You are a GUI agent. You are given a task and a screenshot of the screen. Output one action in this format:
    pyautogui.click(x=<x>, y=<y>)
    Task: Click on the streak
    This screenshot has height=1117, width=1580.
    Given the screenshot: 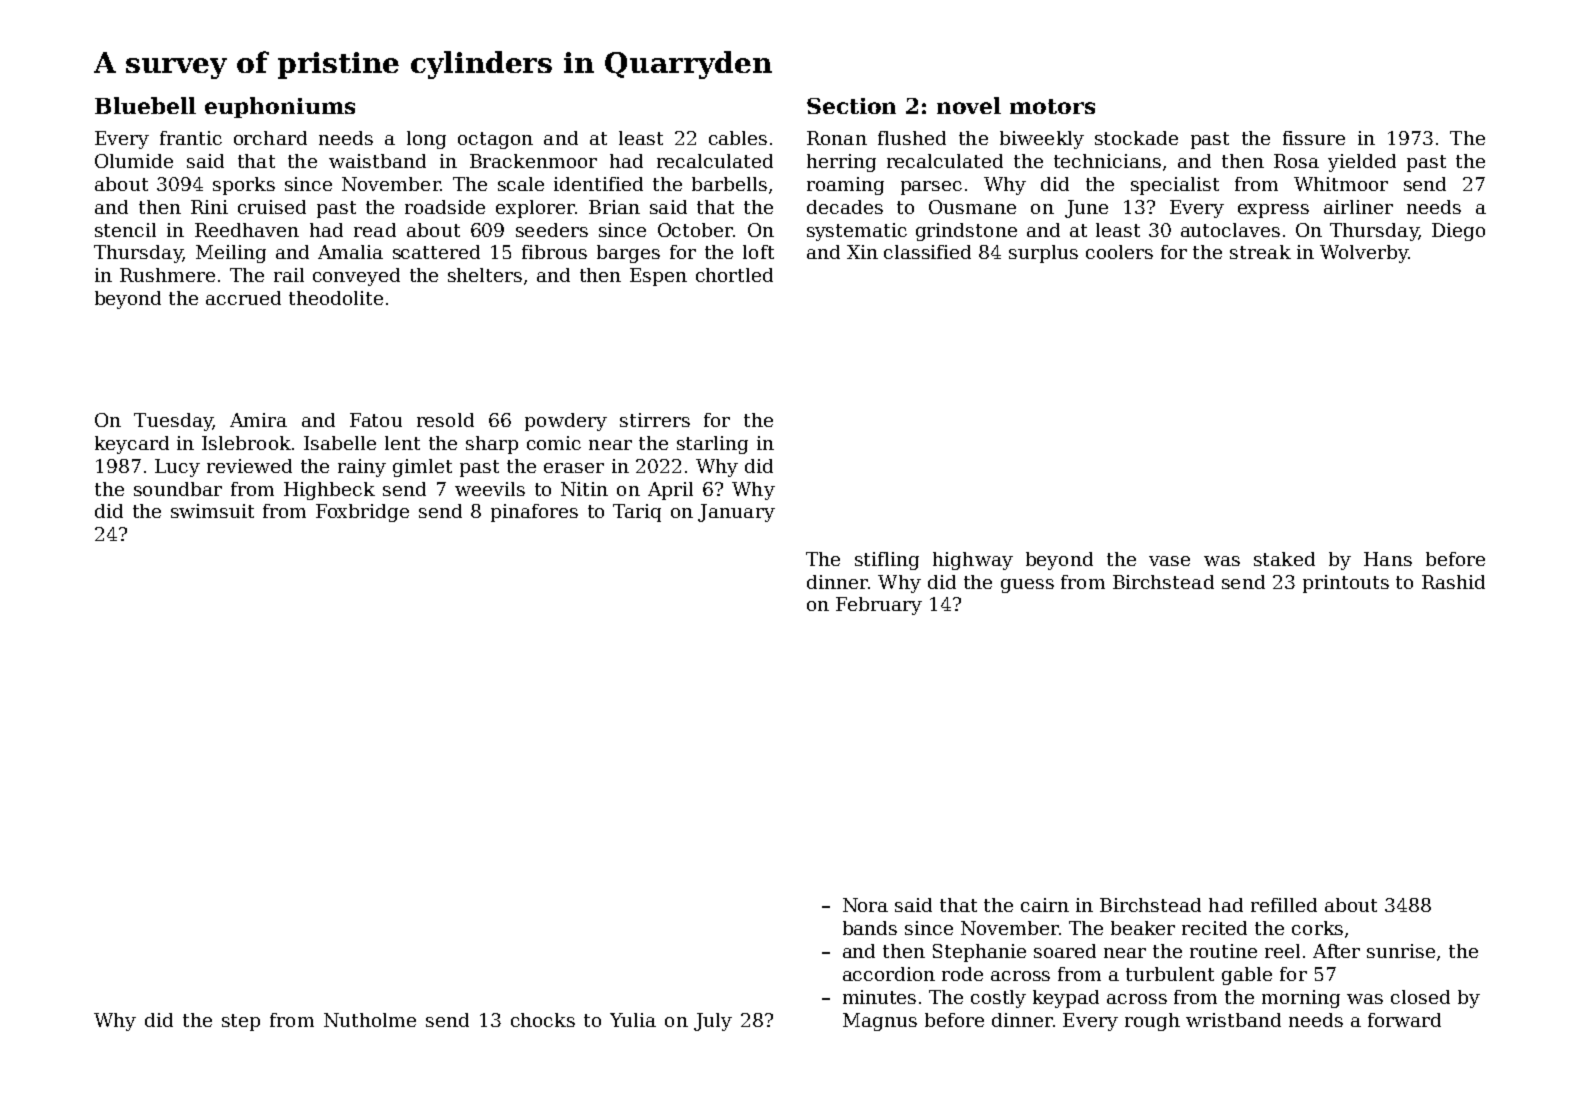 What is the action you would take?
    pyautogui.click(x=1260, y=252)
